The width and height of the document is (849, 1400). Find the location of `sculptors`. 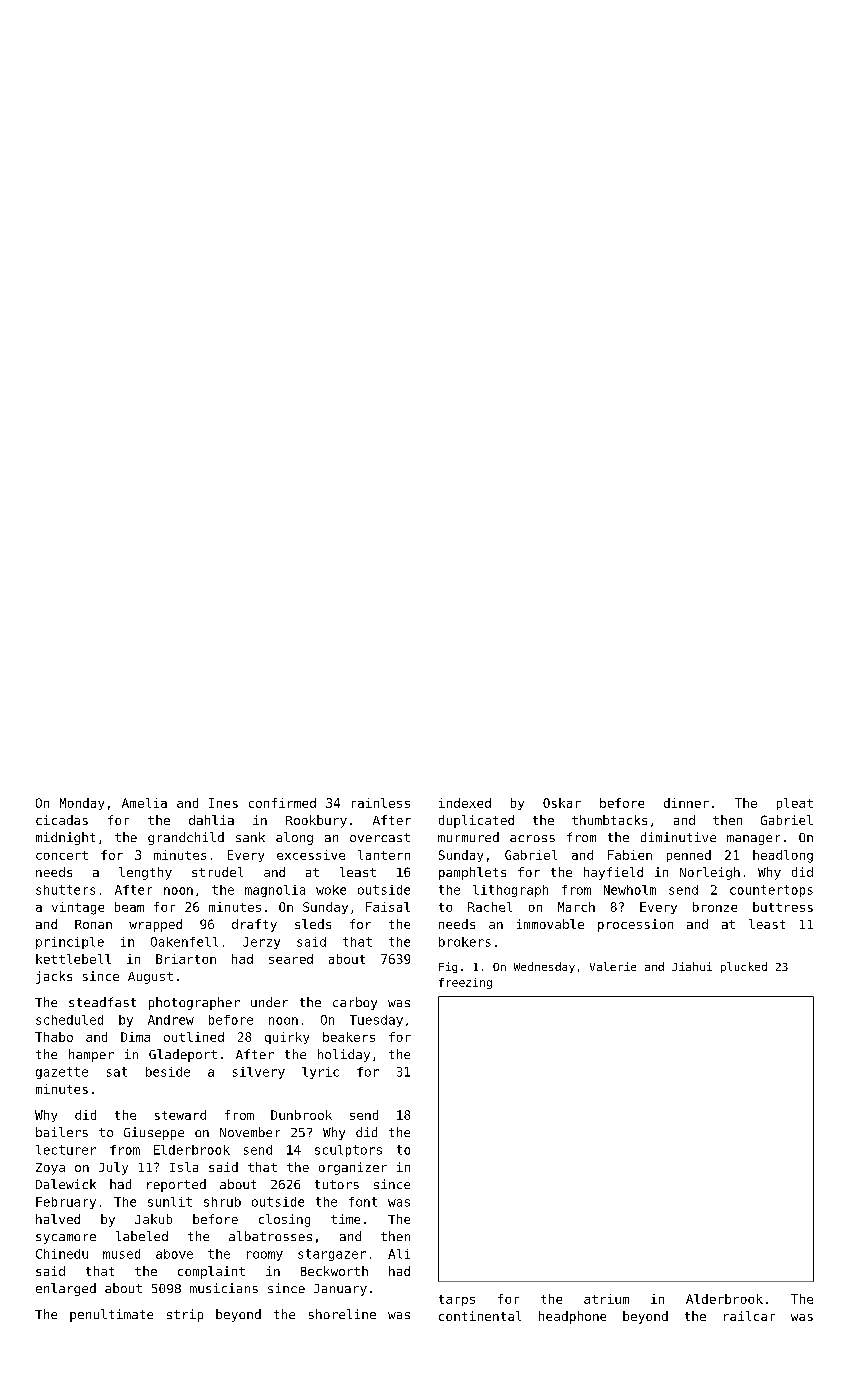

sculptors is located at coordinates (348, 1151).
